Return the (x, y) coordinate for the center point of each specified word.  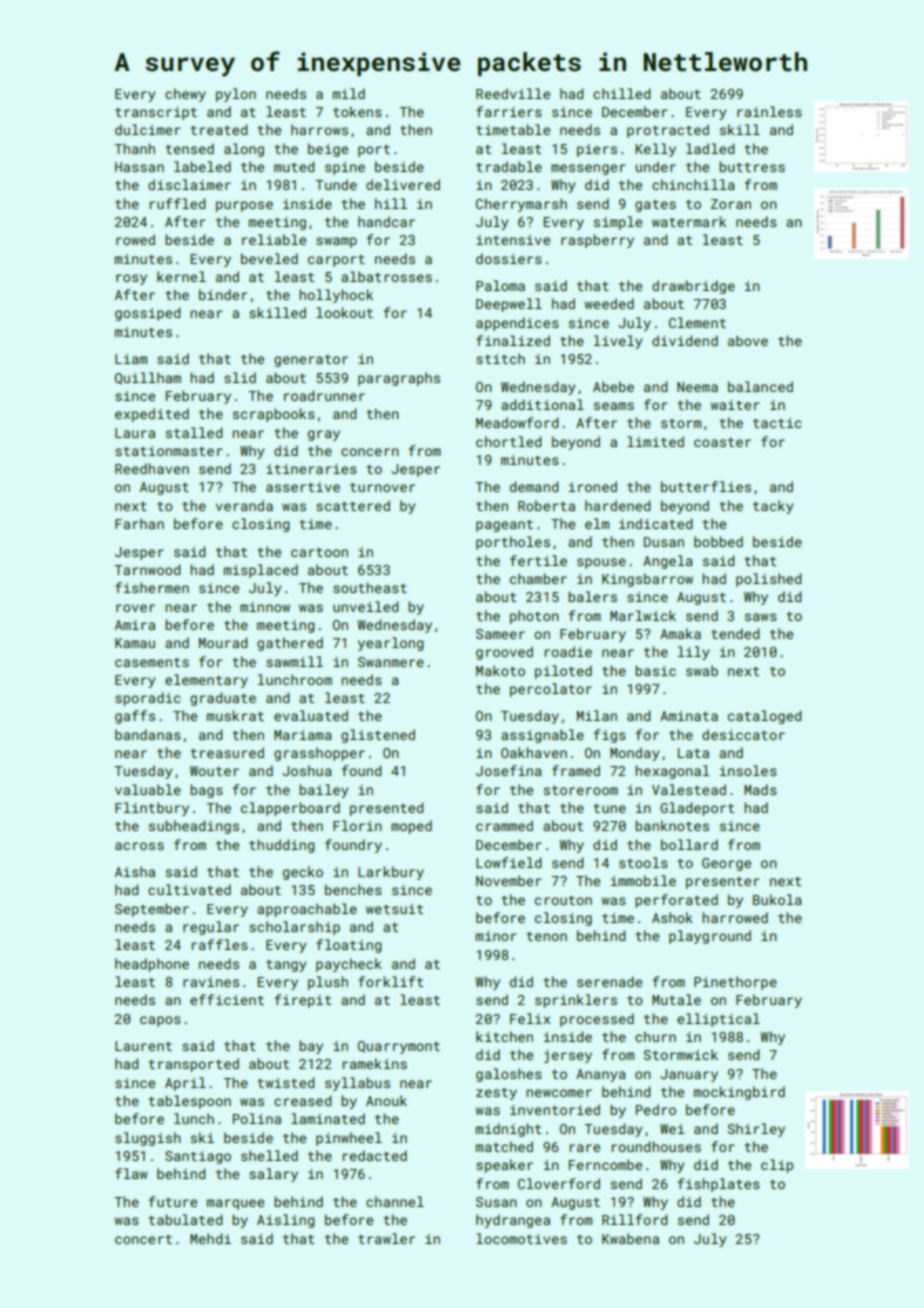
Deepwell (509, 305)
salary (273, 1175)
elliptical (718, 1020)
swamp (336, 242)
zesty (496, 1094)
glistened (378, 736)
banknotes (672, 825)
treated (218, 129)
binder (223, 294)
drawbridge (693, 287)
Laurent (143, 1046)
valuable (148, 789)
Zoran (731, 204)
